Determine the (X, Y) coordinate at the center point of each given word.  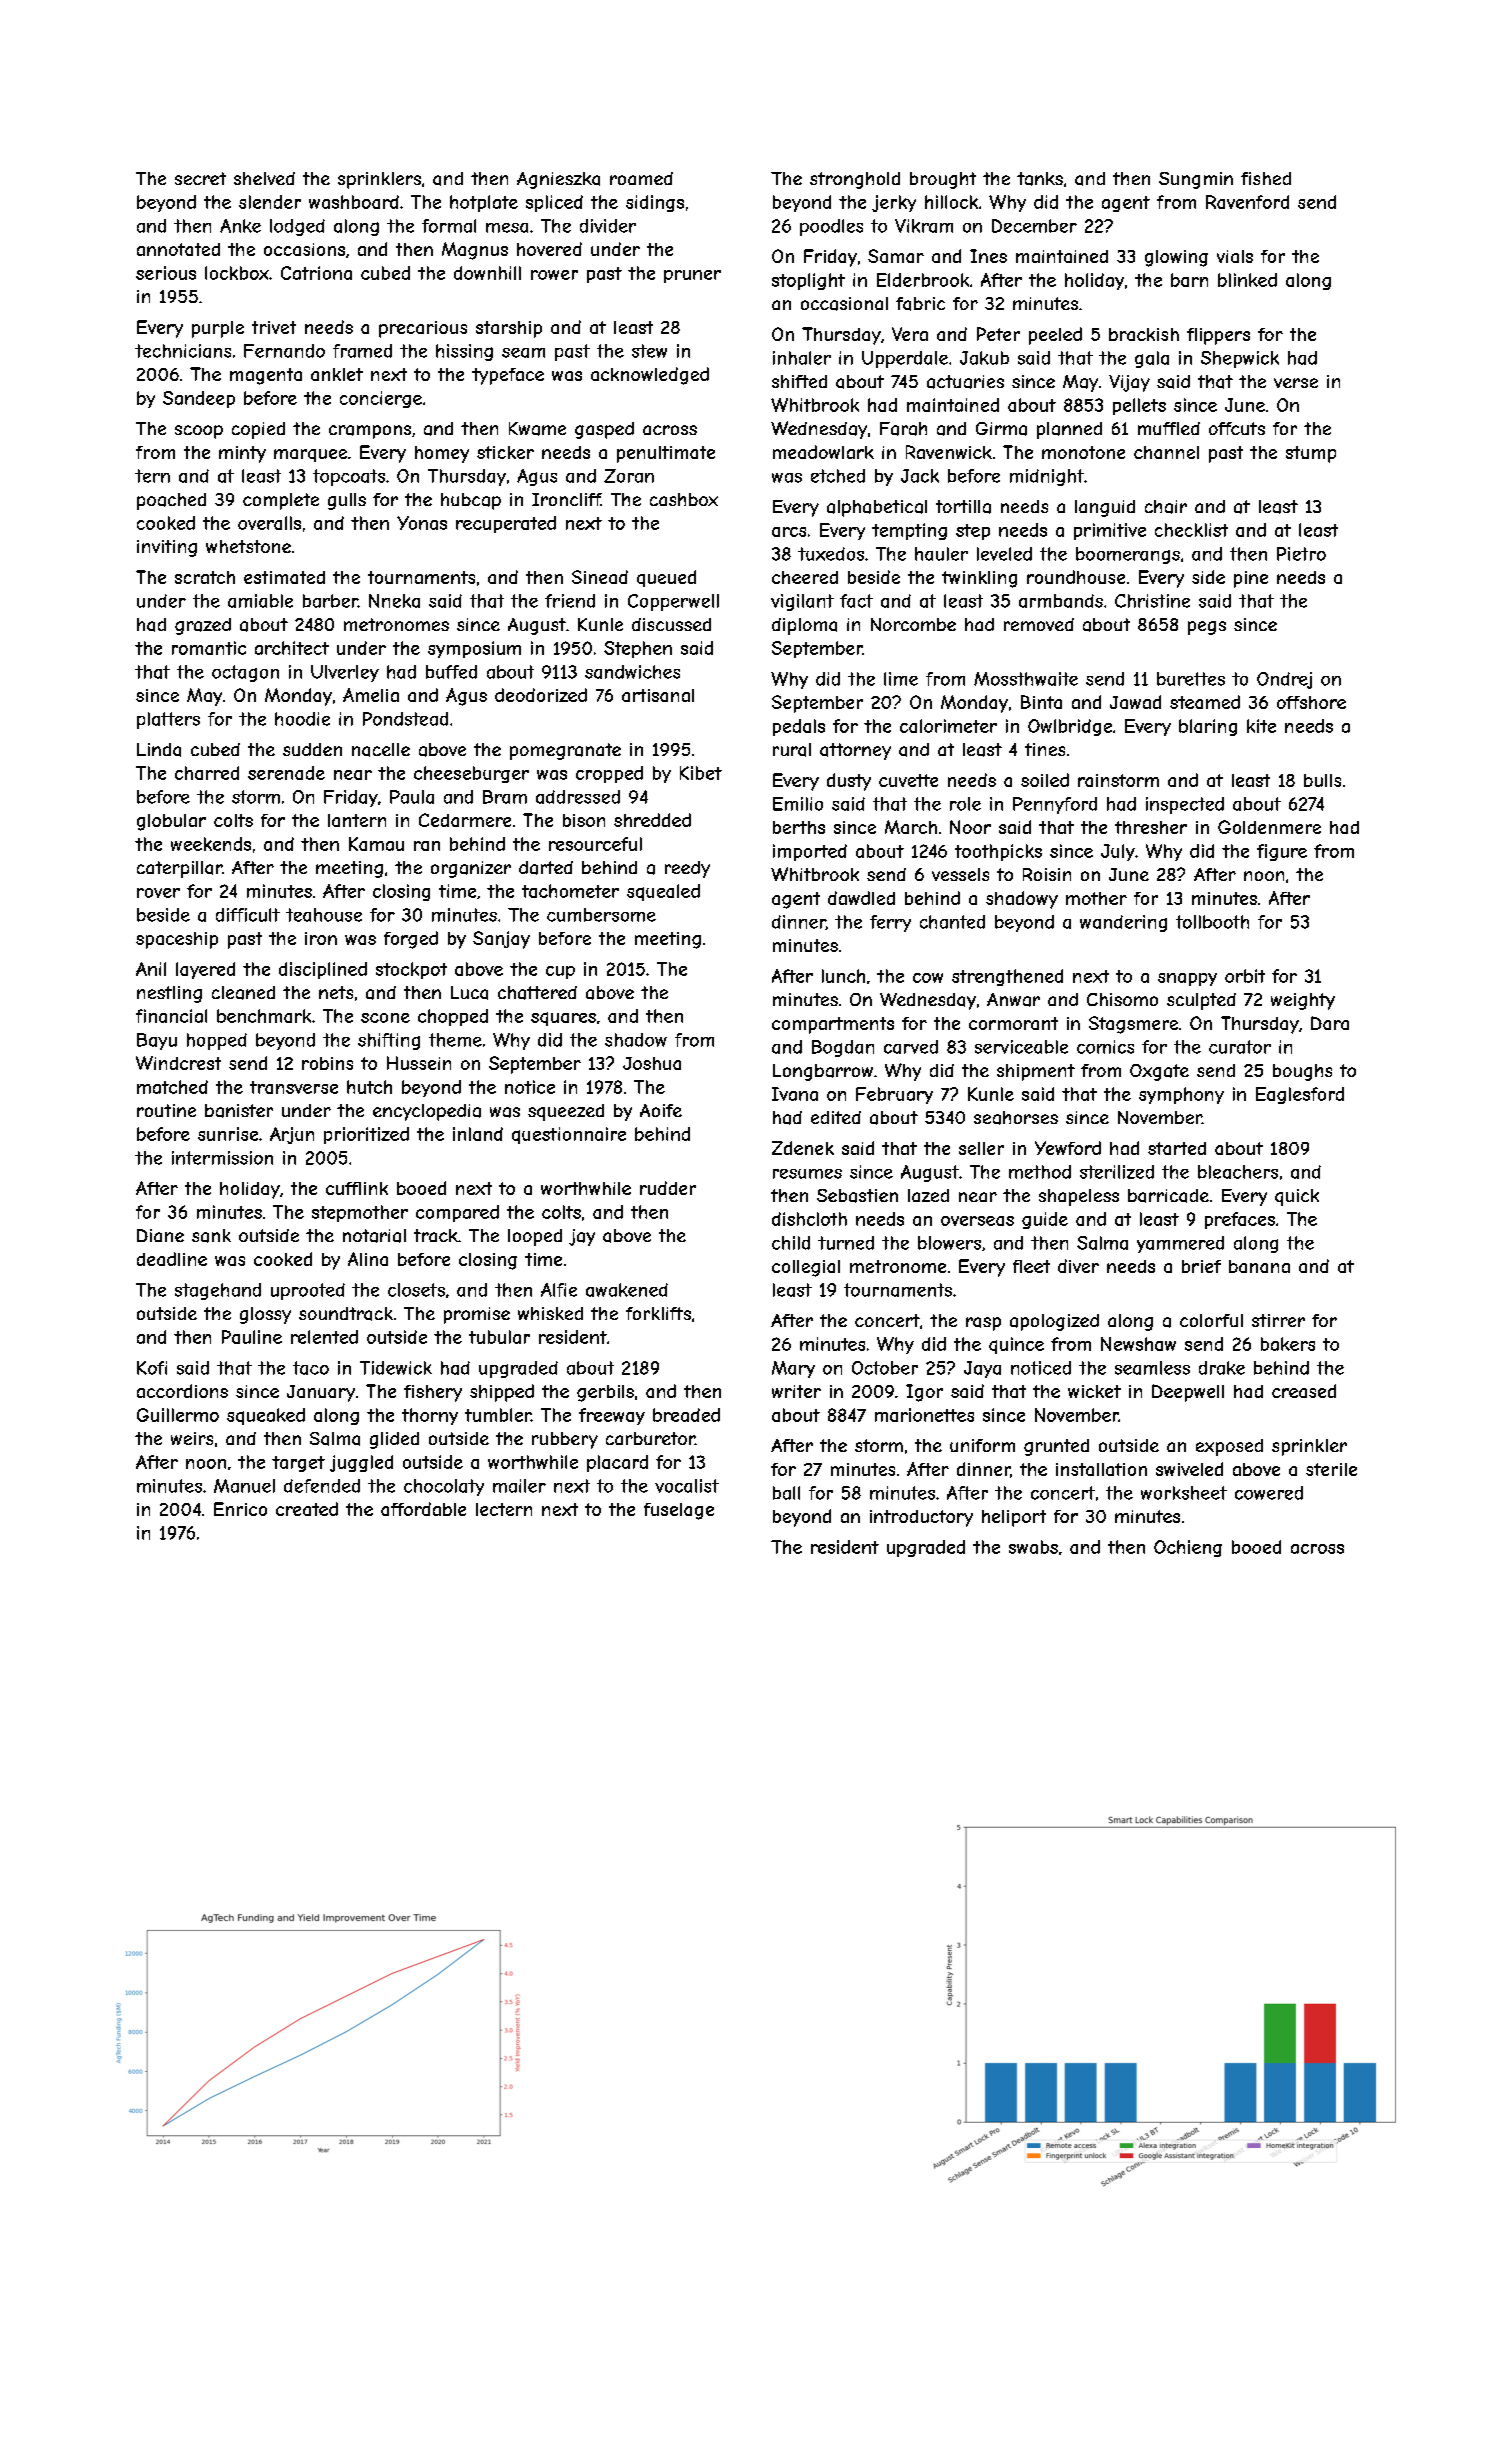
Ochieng (1188, 1548)
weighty (1303, 1001)
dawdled (861, 898)
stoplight (808, 281)
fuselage (679, 1511)
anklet (337, 374)
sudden (312, 749)
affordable (423, 1509)
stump (1311, 454)
